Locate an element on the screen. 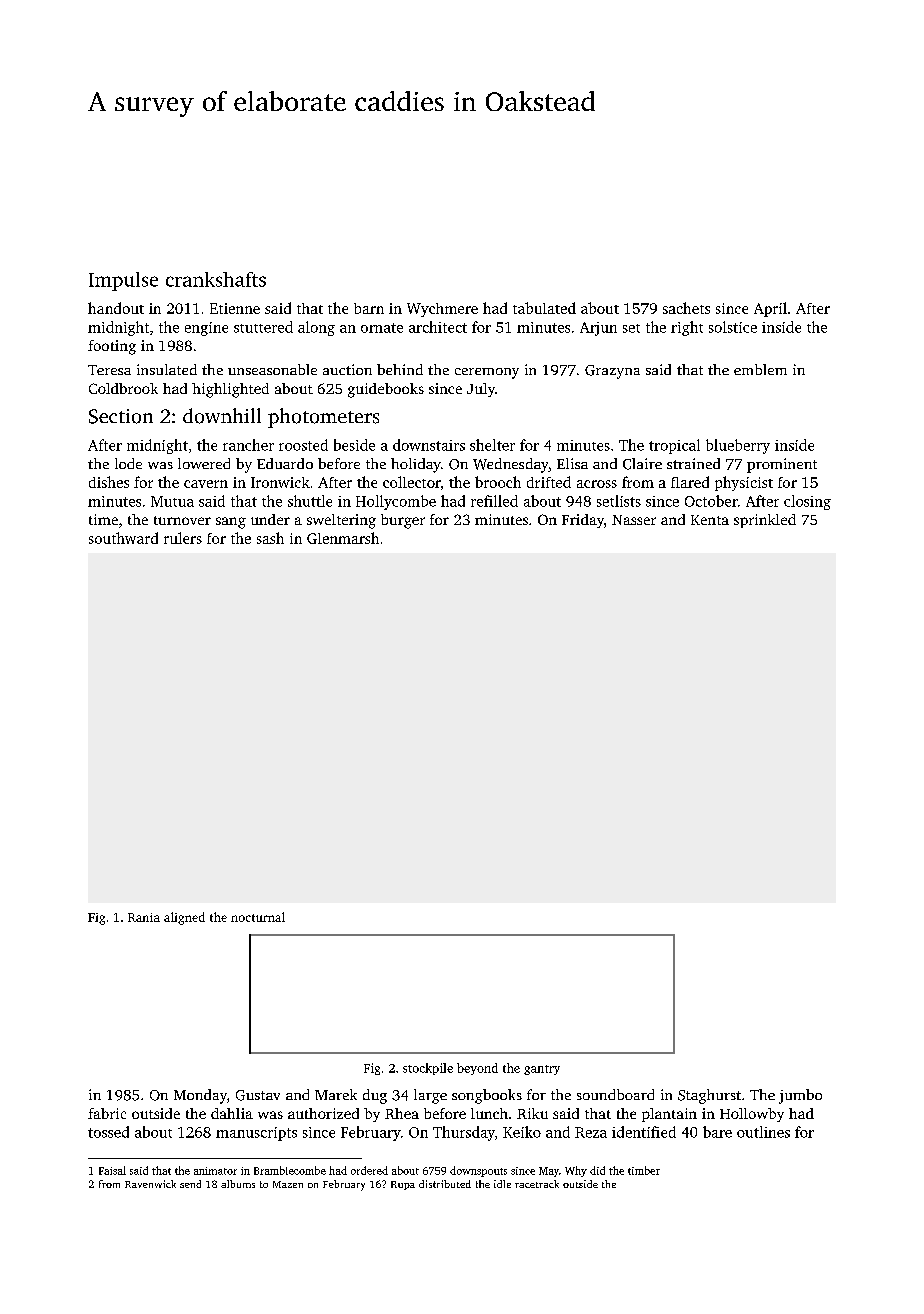 The height and width of the screenshot is (1314, 924). Thursday is located at coordinates (464, 1133).
